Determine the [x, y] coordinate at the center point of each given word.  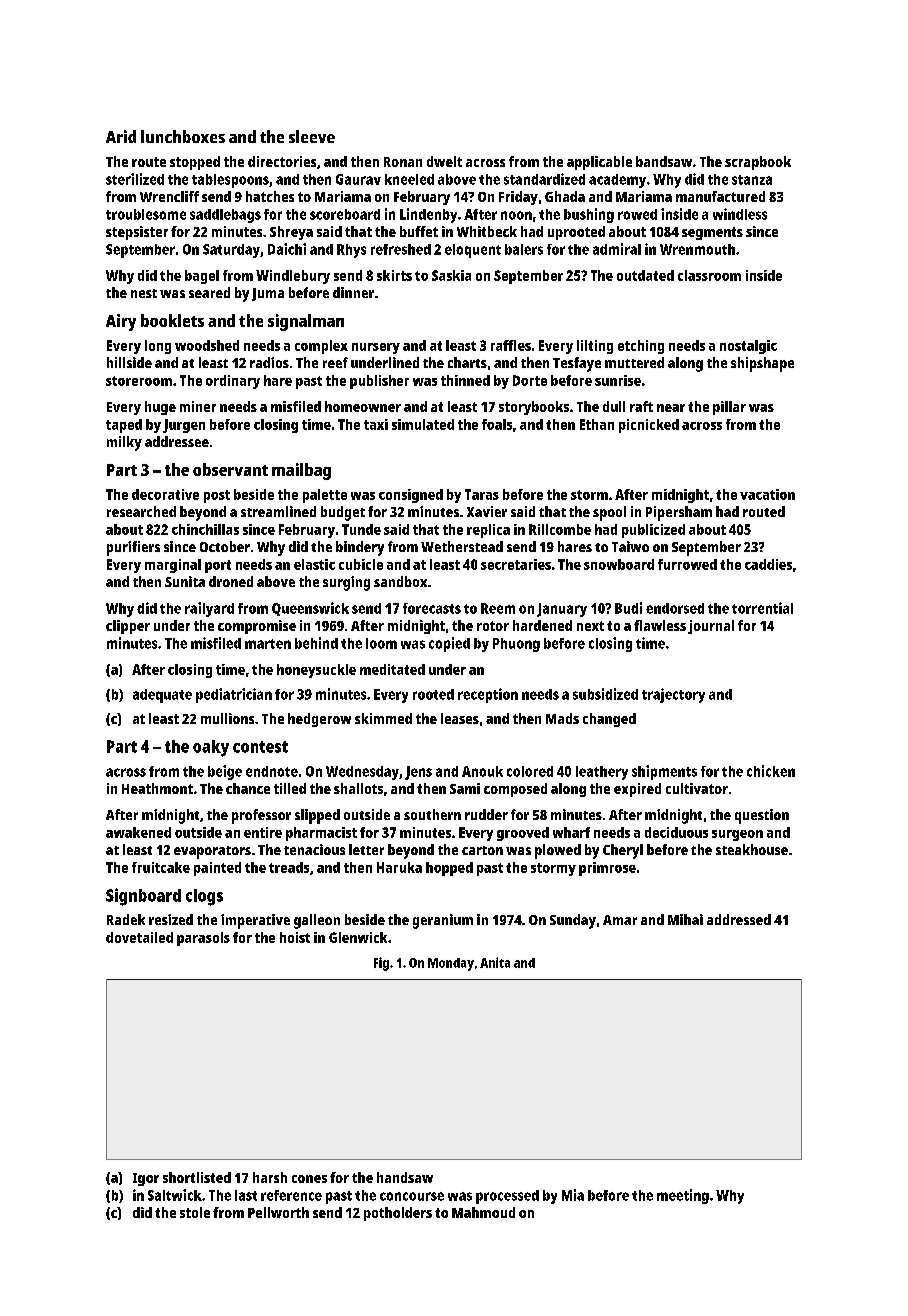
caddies [768, 564]
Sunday [573, 921]
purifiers [133, 548]
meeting [683, 1196]
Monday [451, 964]
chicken [771, 771]
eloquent [473, 251]
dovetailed [139, 937]
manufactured [720, 196]
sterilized [135, 179]
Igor [146, 1179]
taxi [376, 424]
